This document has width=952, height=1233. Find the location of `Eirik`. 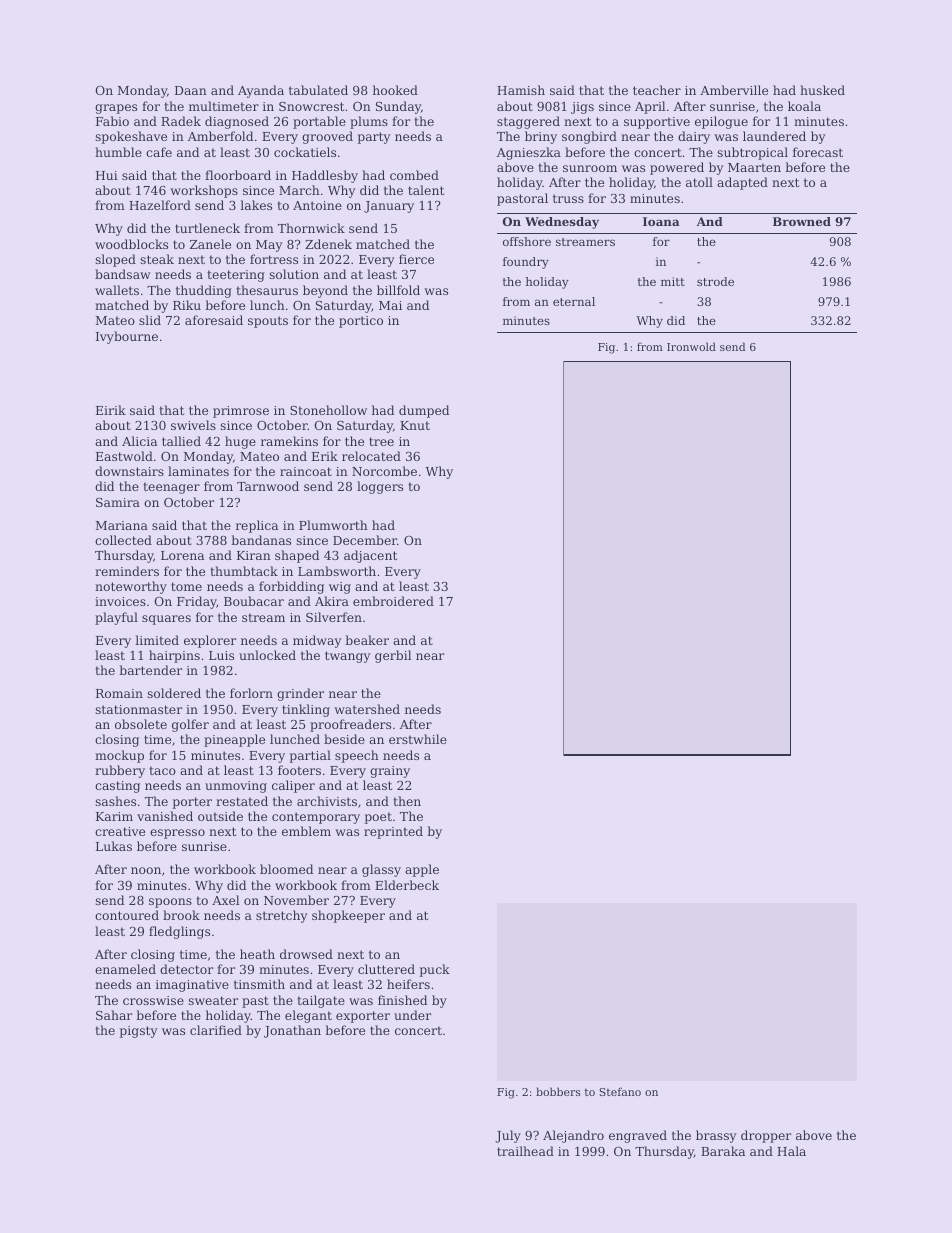

Eirik is located at coordinates (111, 410).
